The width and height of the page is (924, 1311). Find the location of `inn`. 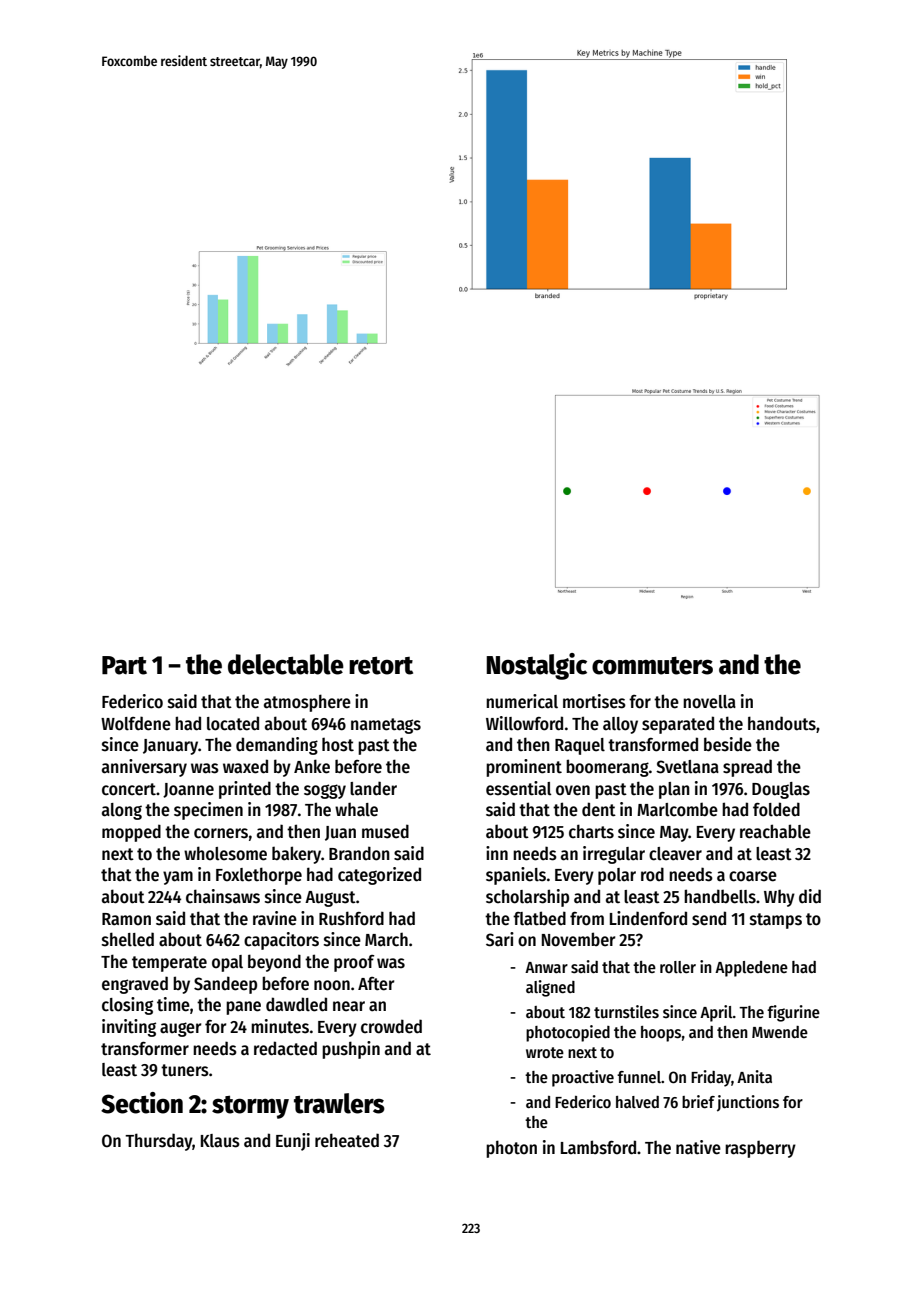

inn is located at coordinates (497, 853).
